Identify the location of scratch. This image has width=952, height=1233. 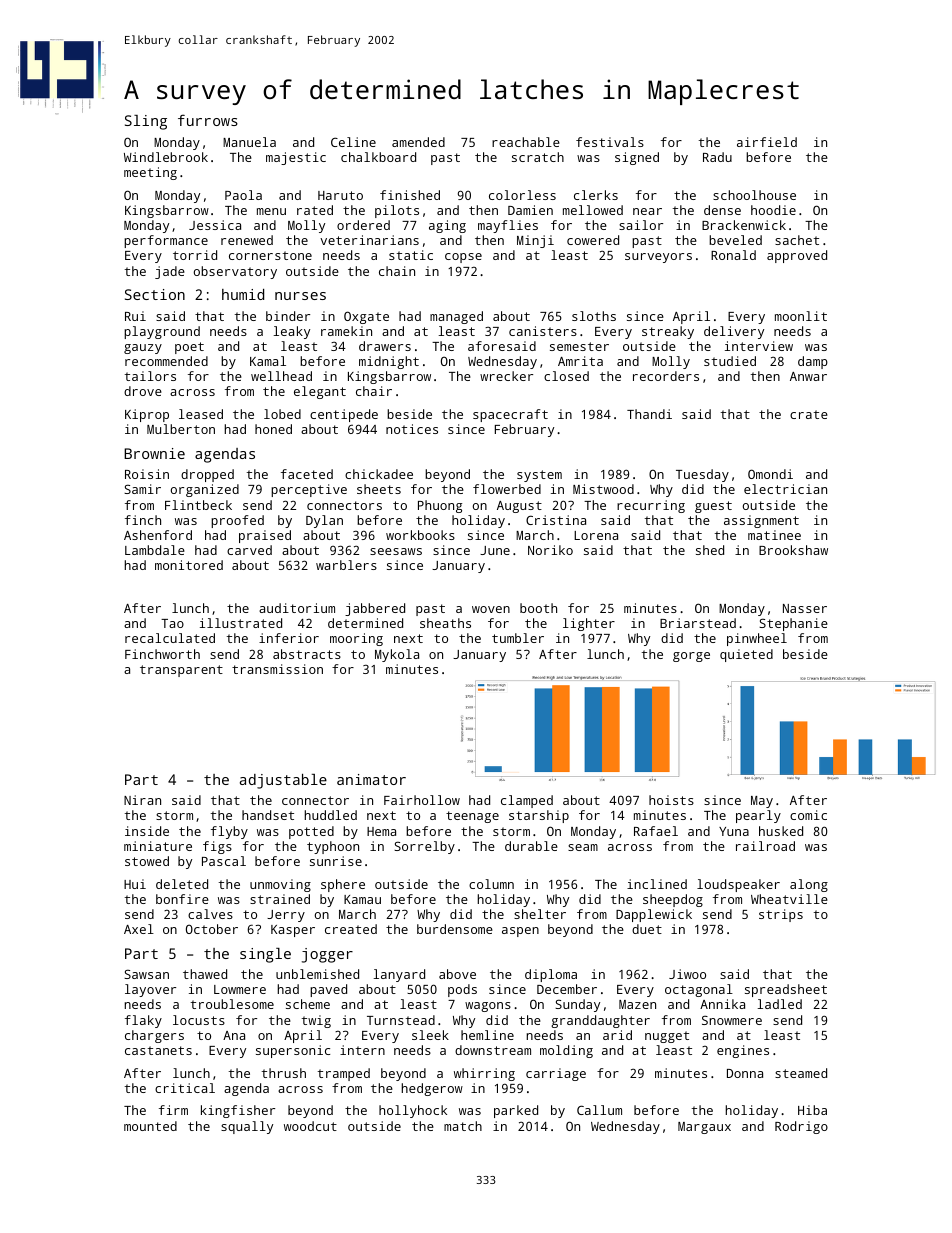
(538, 157).
